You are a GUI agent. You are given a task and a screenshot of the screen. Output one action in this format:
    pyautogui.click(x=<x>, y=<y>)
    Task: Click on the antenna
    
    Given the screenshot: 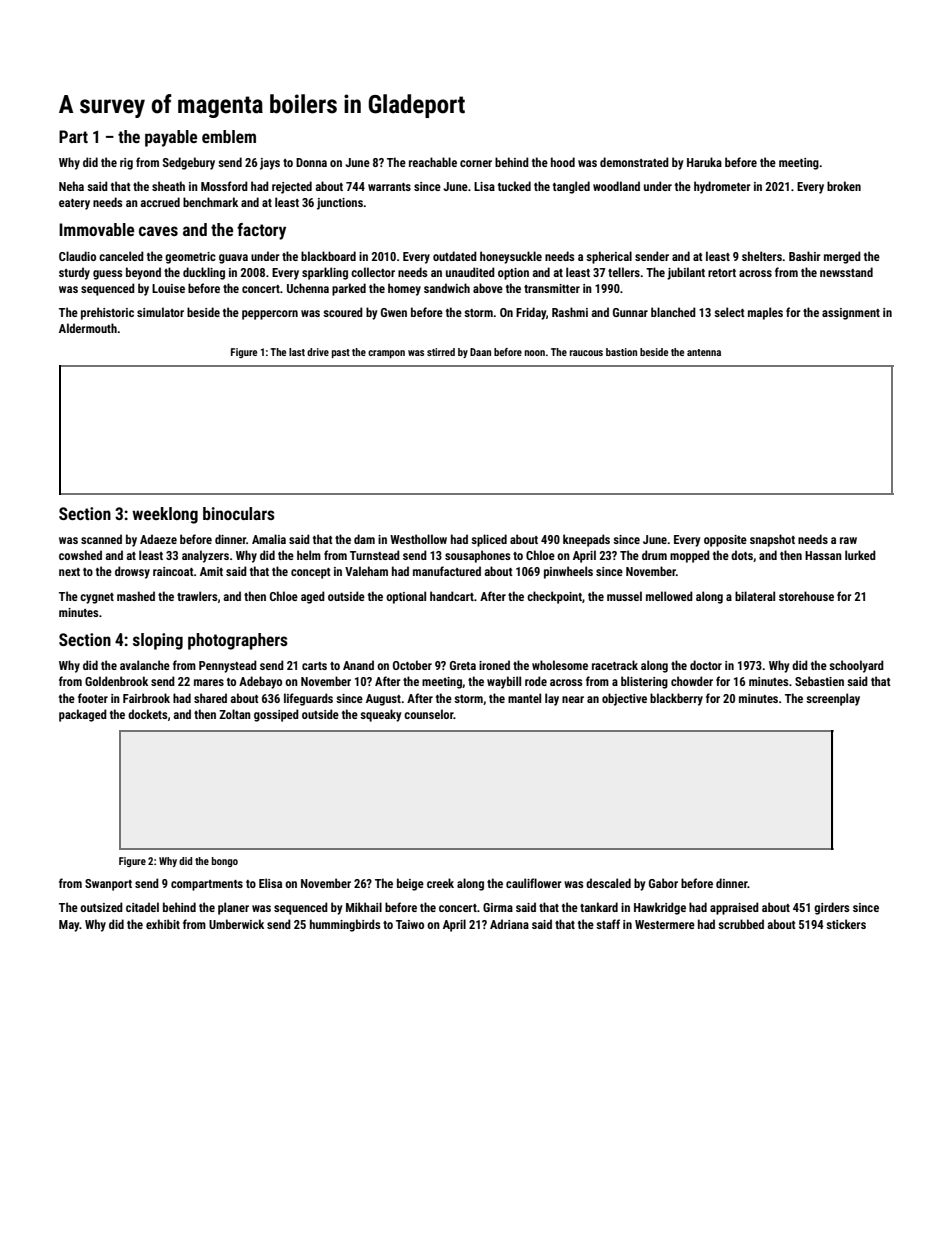 What is the action you would take?
    pyautogui.click(x=704, y=352)
